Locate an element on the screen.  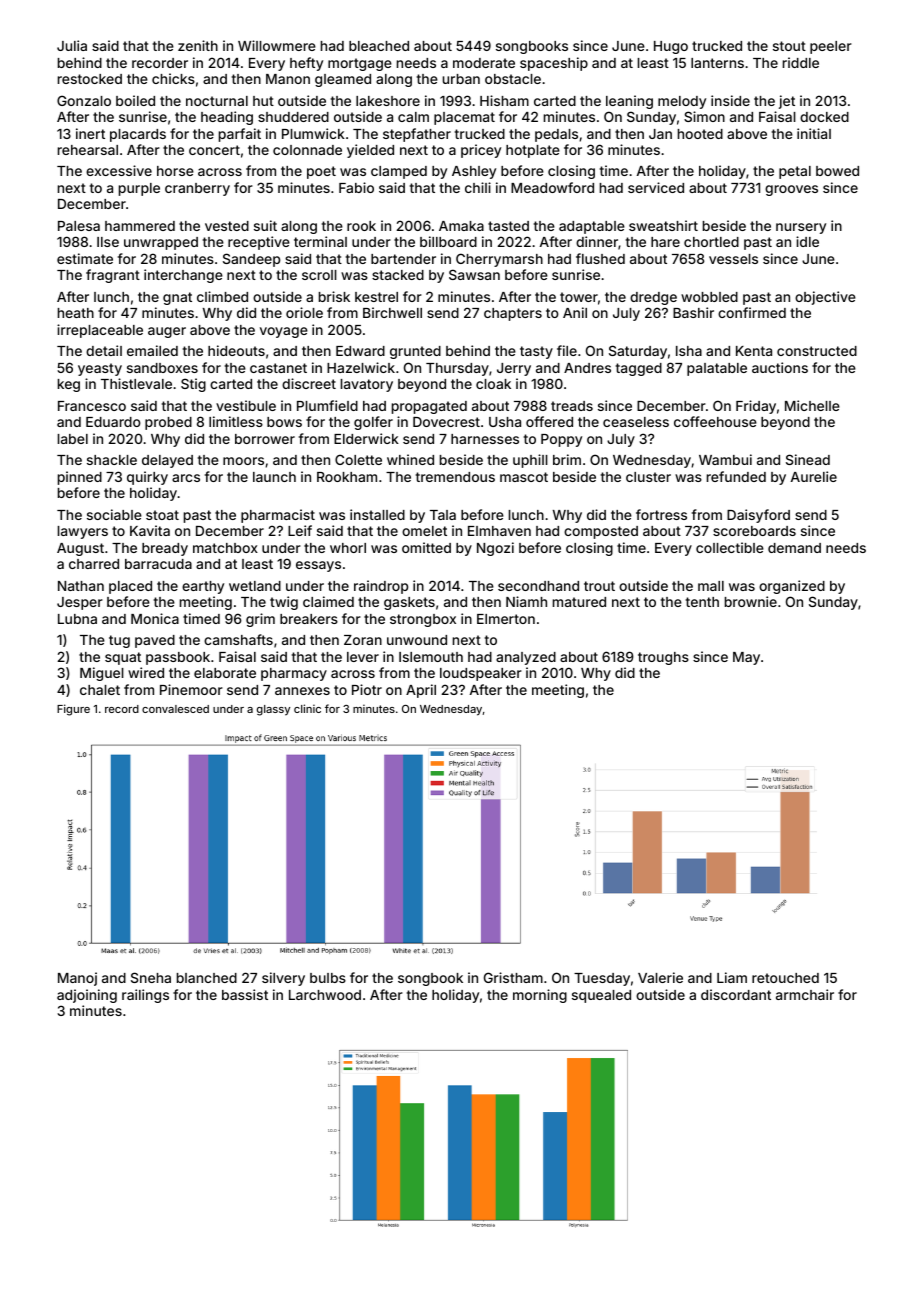
troughs is located at coordinates (663, 658).
